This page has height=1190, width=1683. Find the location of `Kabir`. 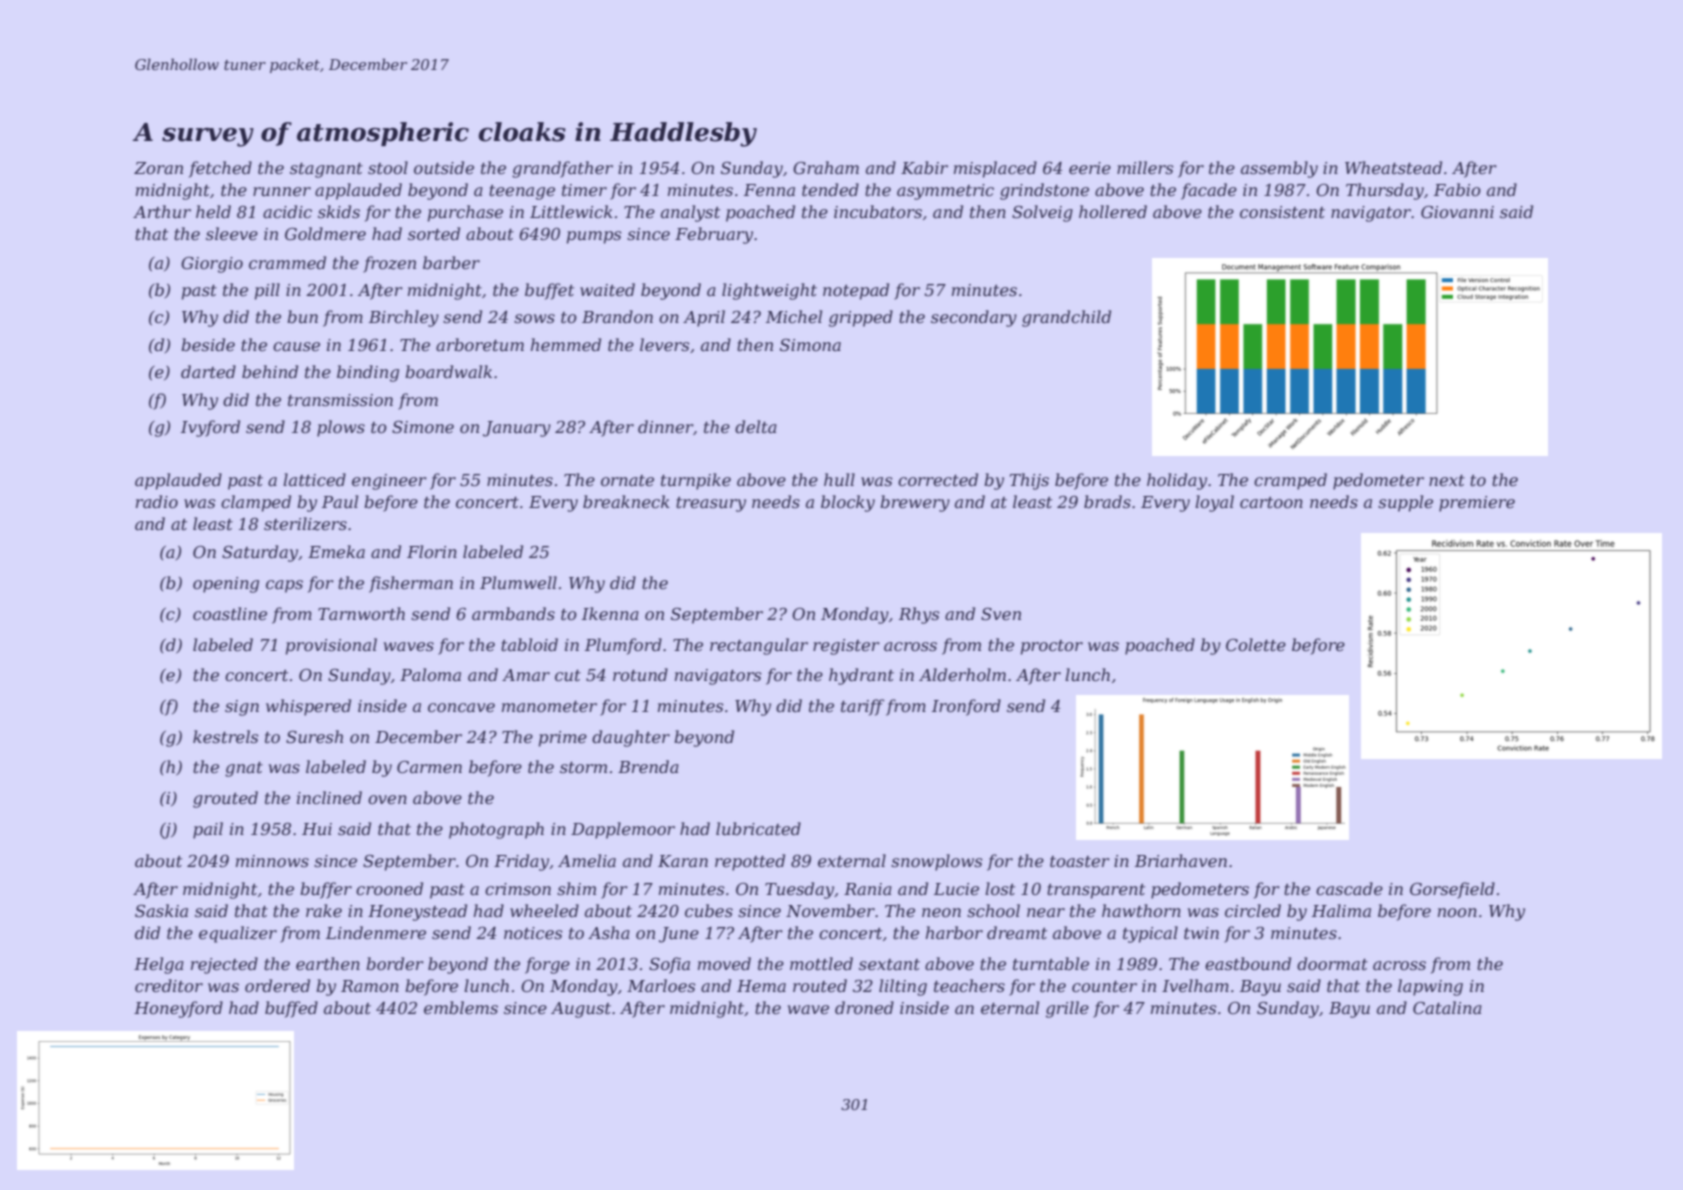

Kabir is located at coordinates (924, 167).
